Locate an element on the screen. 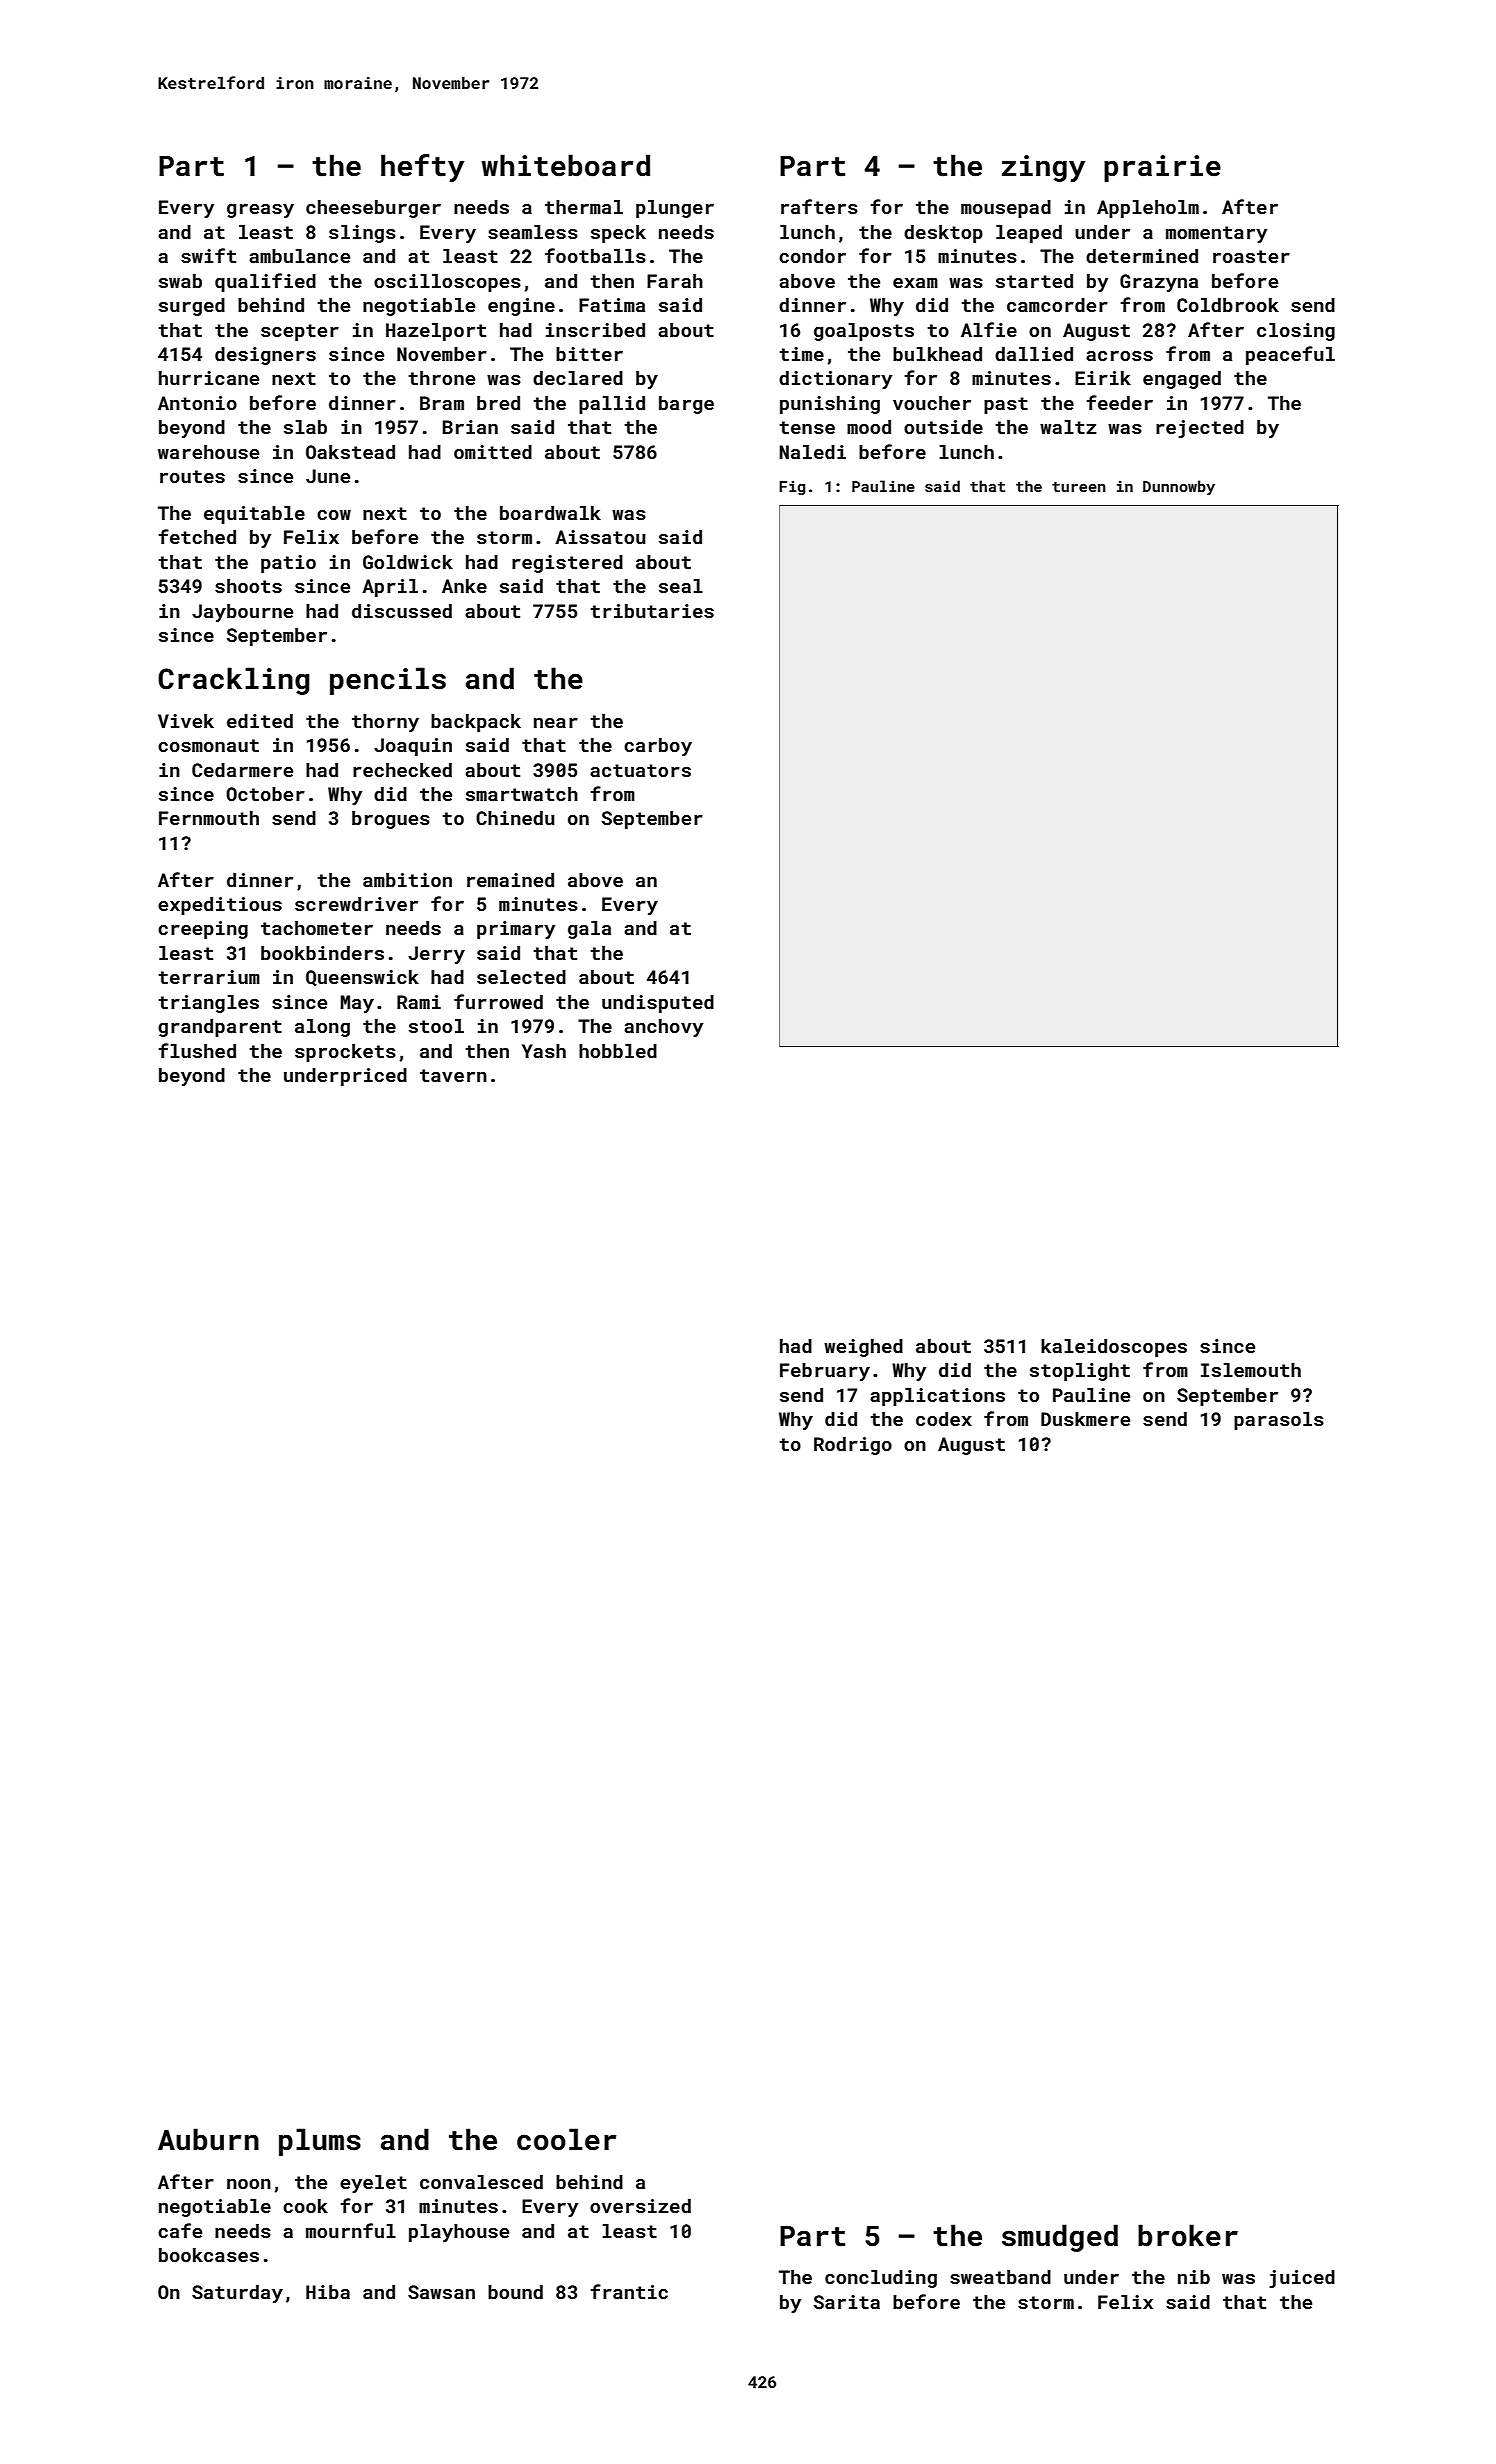 The height and width of the screenshot is (2464, 1496). flushed is located at coordinates (197, 1050).
